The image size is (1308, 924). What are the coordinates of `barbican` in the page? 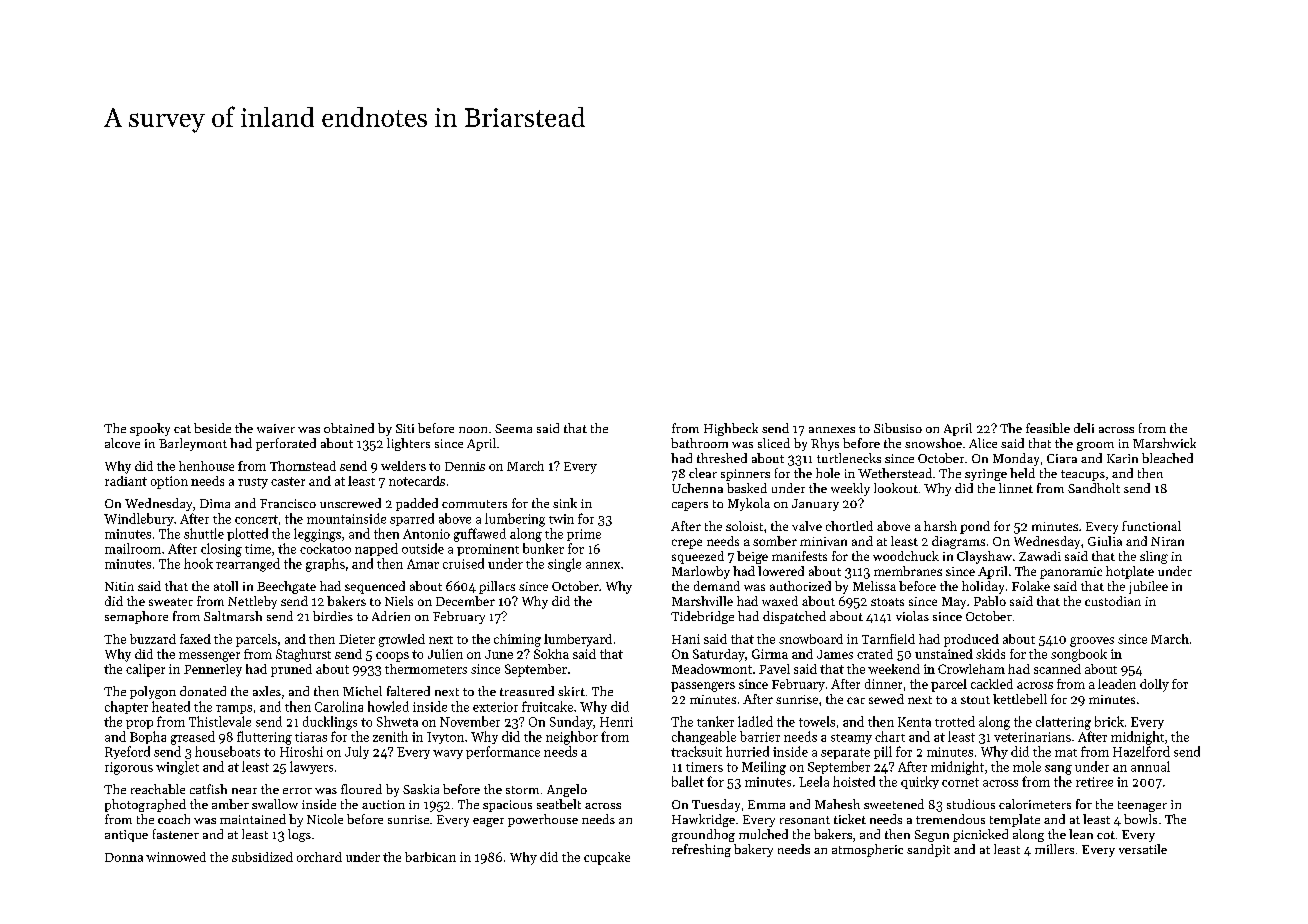 It's located at (430, 857).
